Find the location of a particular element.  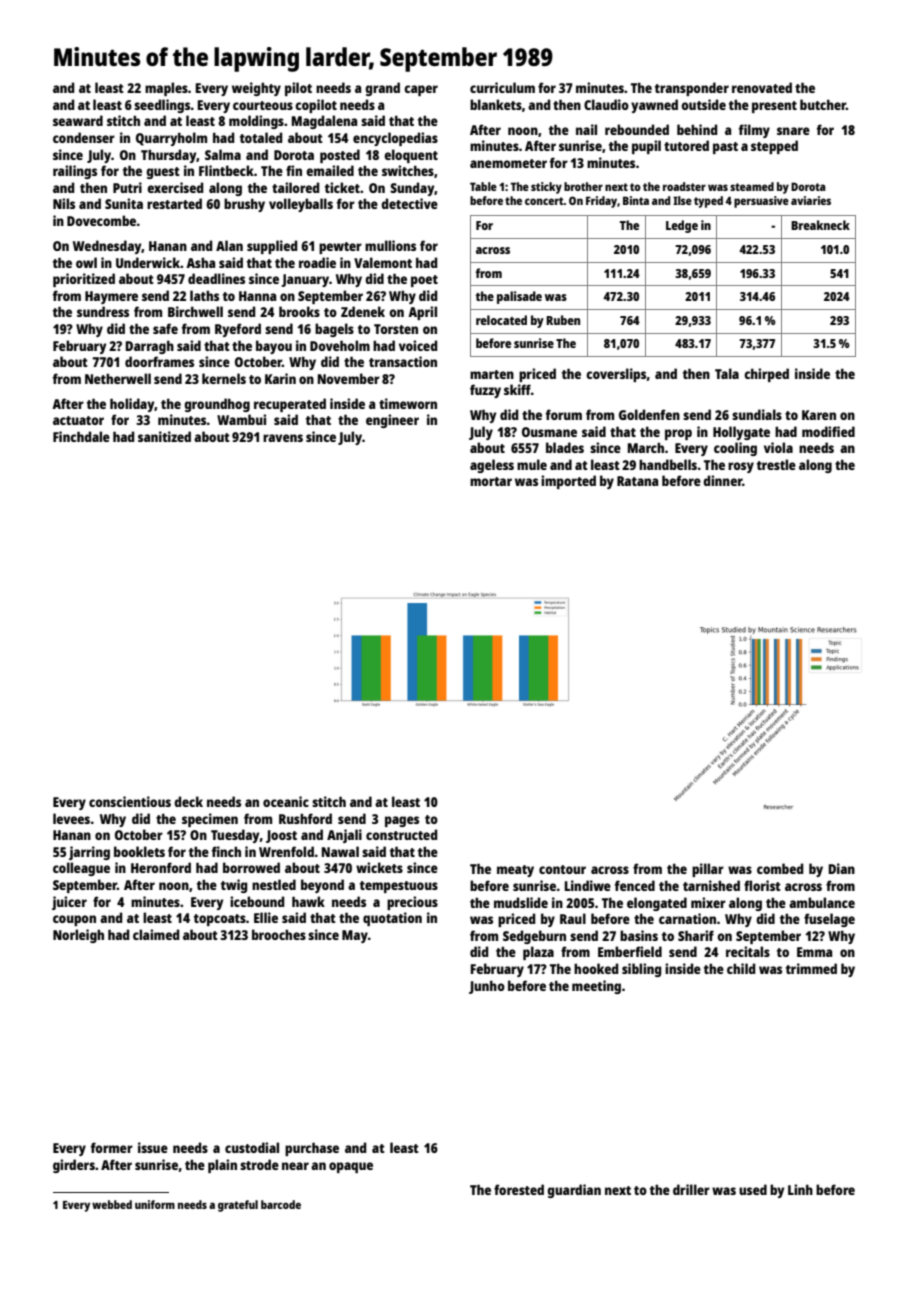

butcher is located at coordinates (823, 104).
